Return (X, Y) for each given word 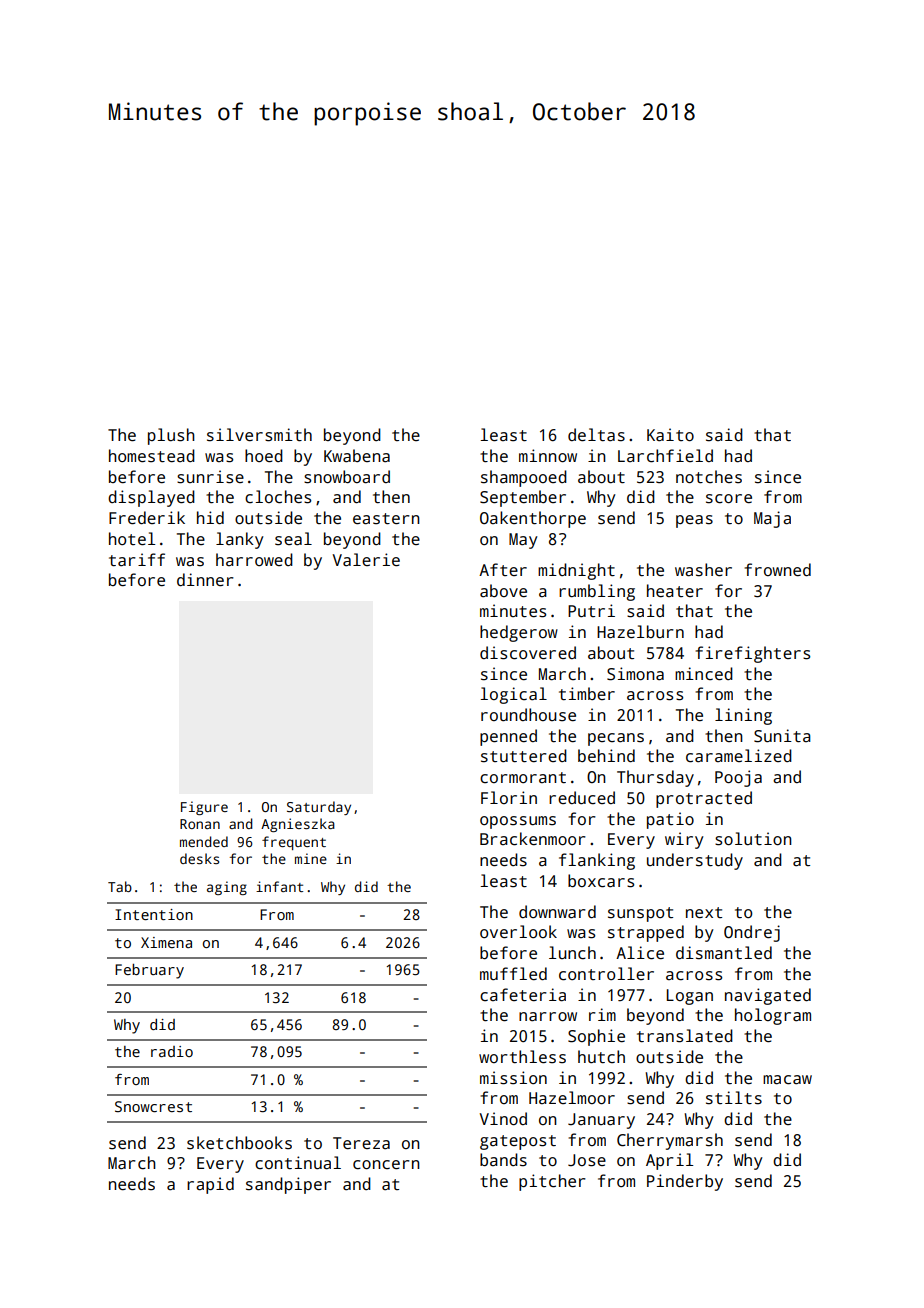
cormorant (523, 778)
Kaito (670, 435)
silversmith (259, 435)
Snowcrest (153, 1106)
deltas (596, 435)
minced (704, 674)
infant (279, 886)
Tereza (361, 1143)
